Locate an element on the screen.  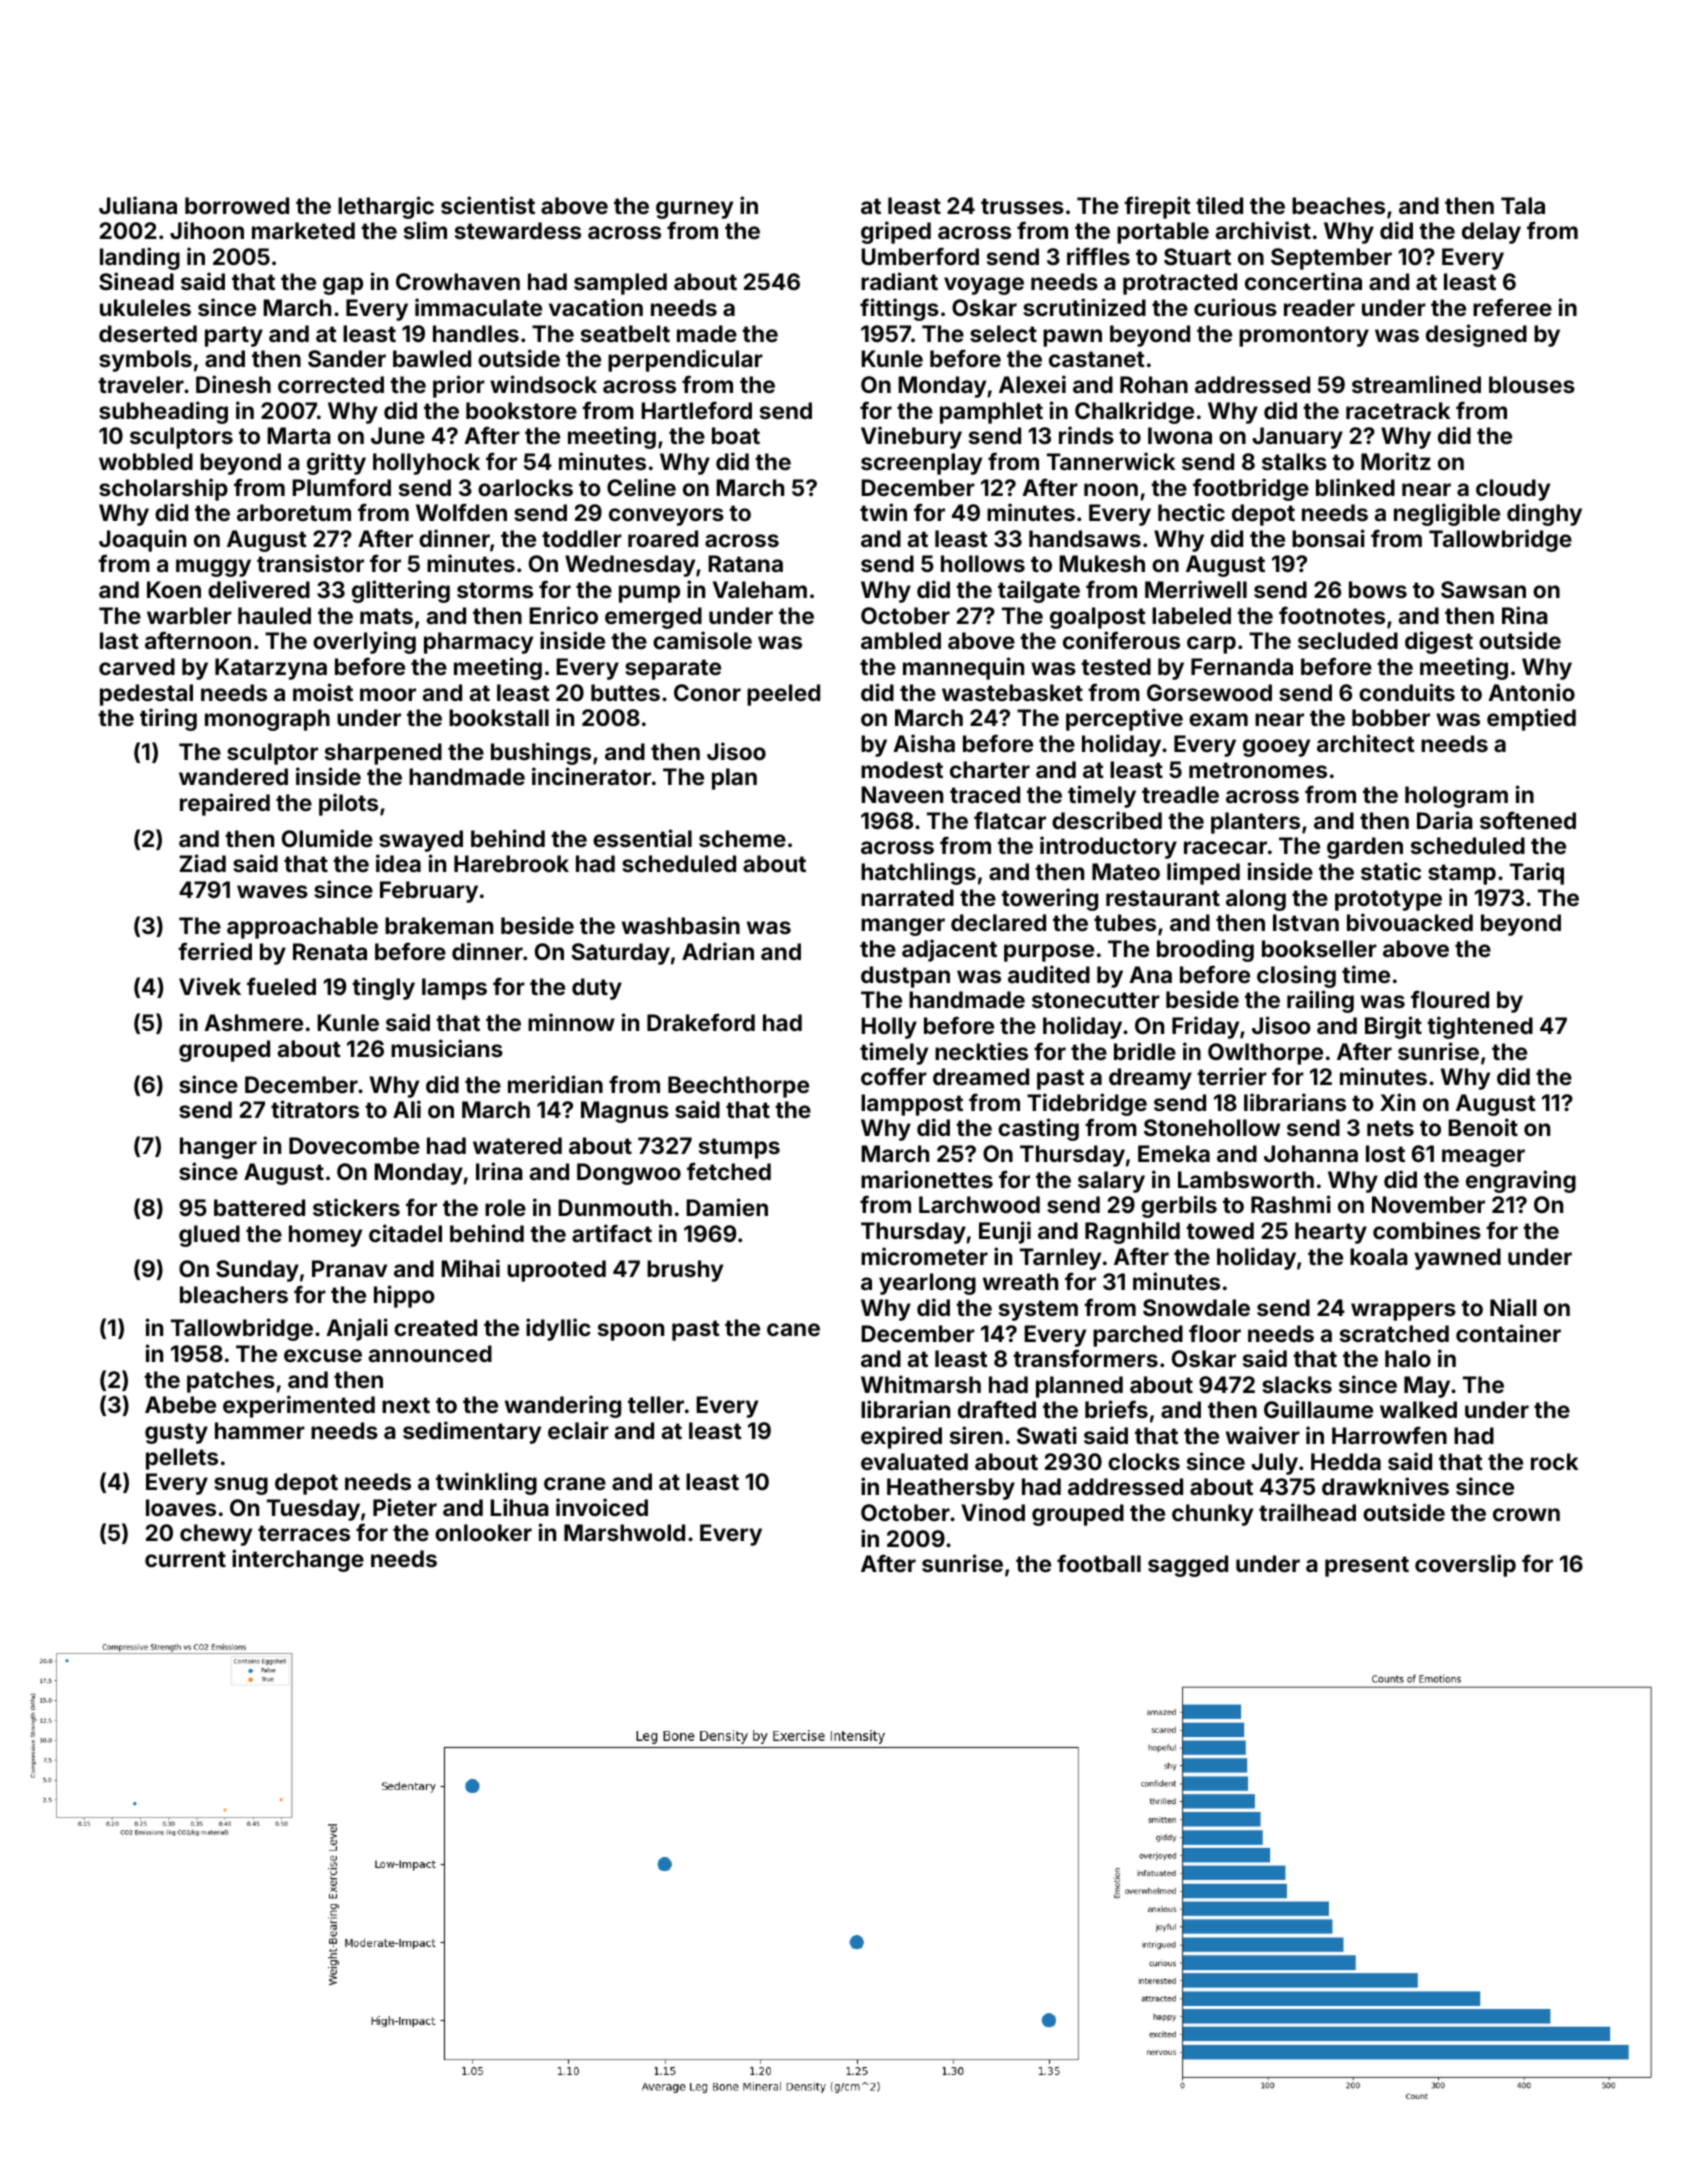
Vinod is located at coordinates (993, 1512).
